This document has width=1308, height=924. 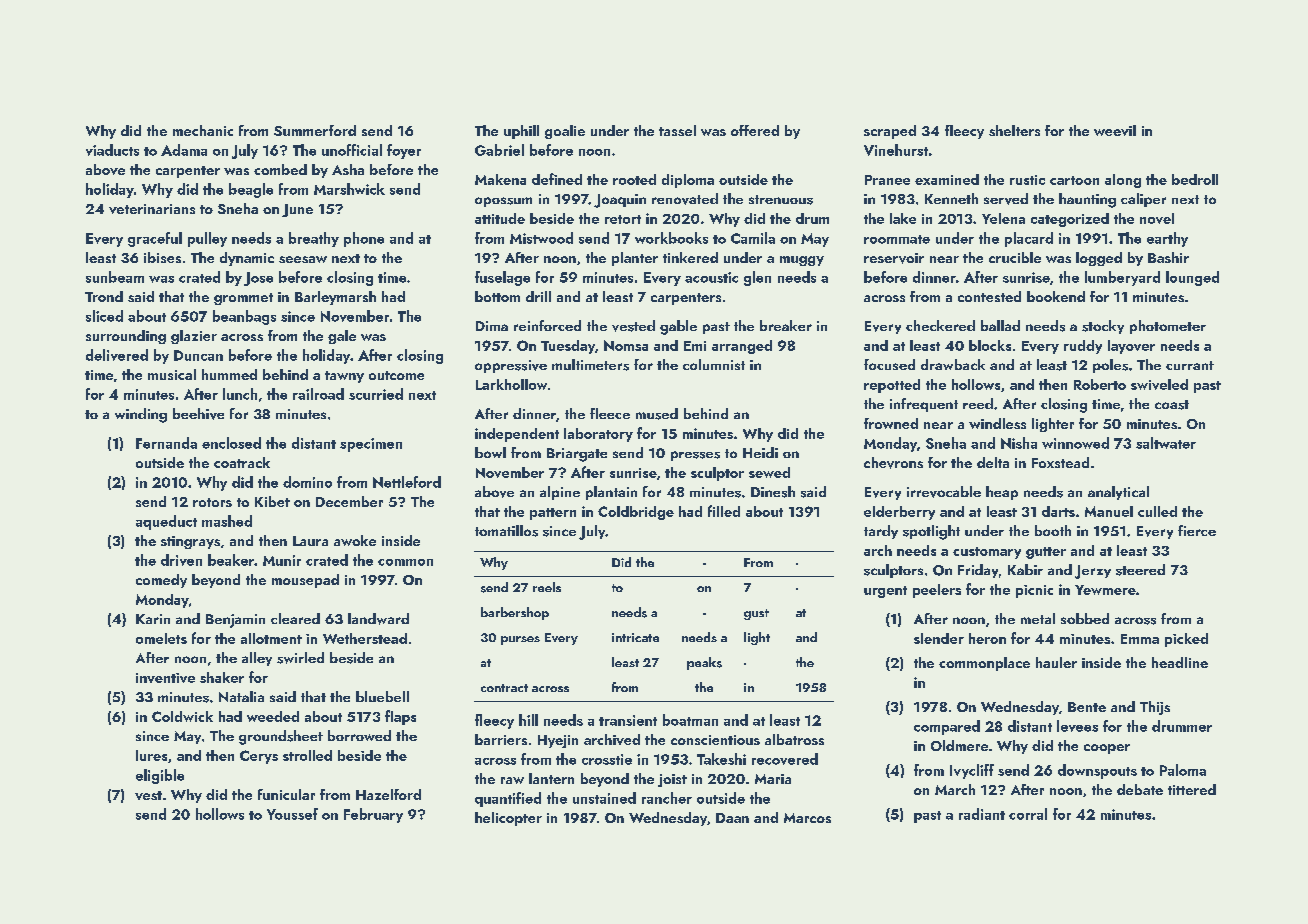 What do you see at coordinates (685, 199) in the document?
I see `renovated` at bounding box center [685, 199].
